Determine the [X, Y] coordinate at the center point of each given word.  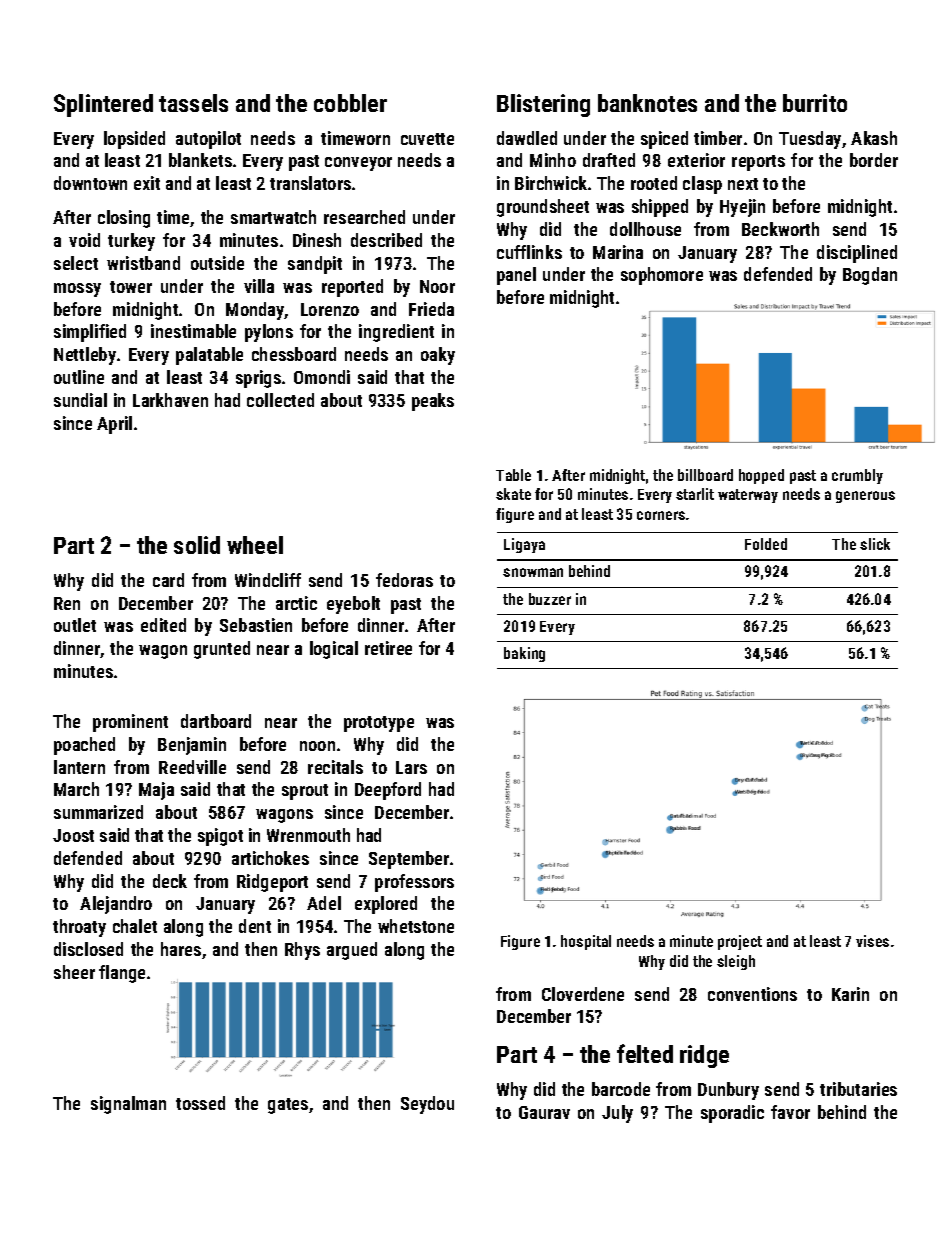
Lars [411, 767]
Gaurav [544, 1112]
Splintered [103, 105]
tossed [200, 1103]
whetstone [416, 926]
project [740, 942]
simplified [90, 333]
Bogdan [870, 276]
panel [516, 276]
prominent [130, 723]
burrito [815, 103]
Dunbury [728, 1091]
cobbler [350, 103]
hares [181, 949]
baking [524, 654]
